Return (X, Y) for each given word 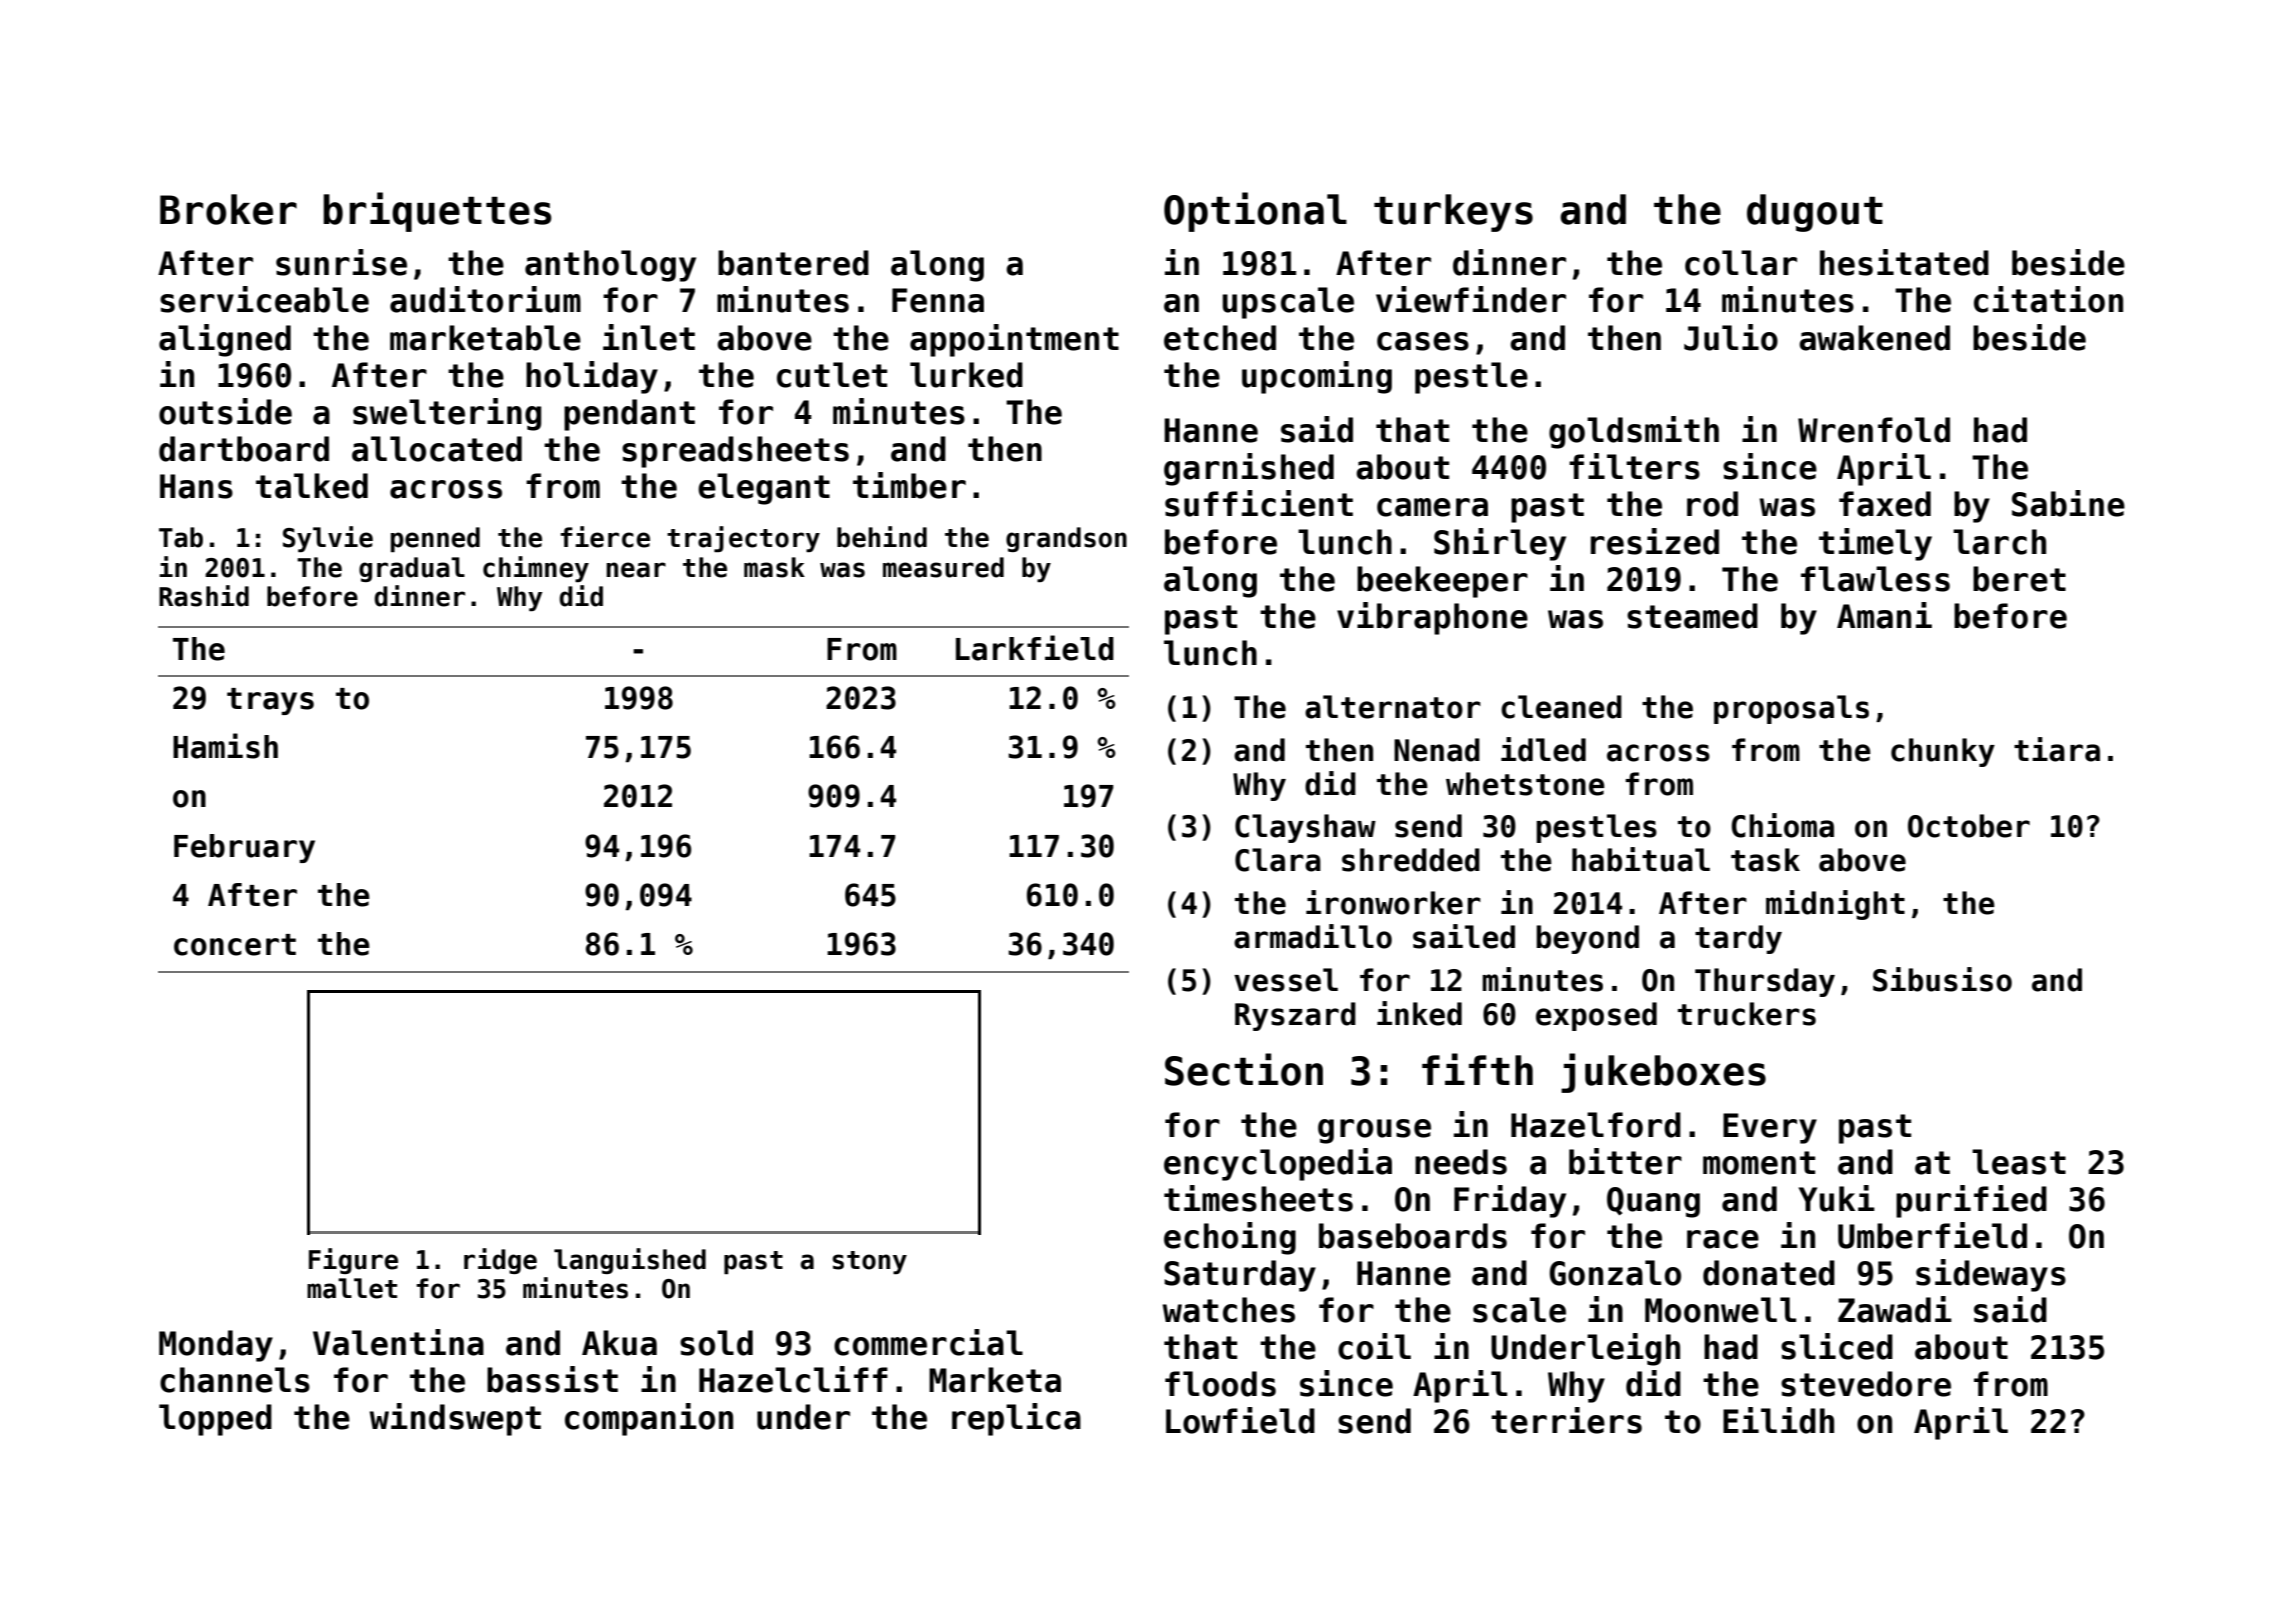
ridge (500, 1261)
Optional (1255, 212)
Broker (228, 209)
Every (1770, 1128)
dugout (1815, 213)
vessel (1286, 980)
